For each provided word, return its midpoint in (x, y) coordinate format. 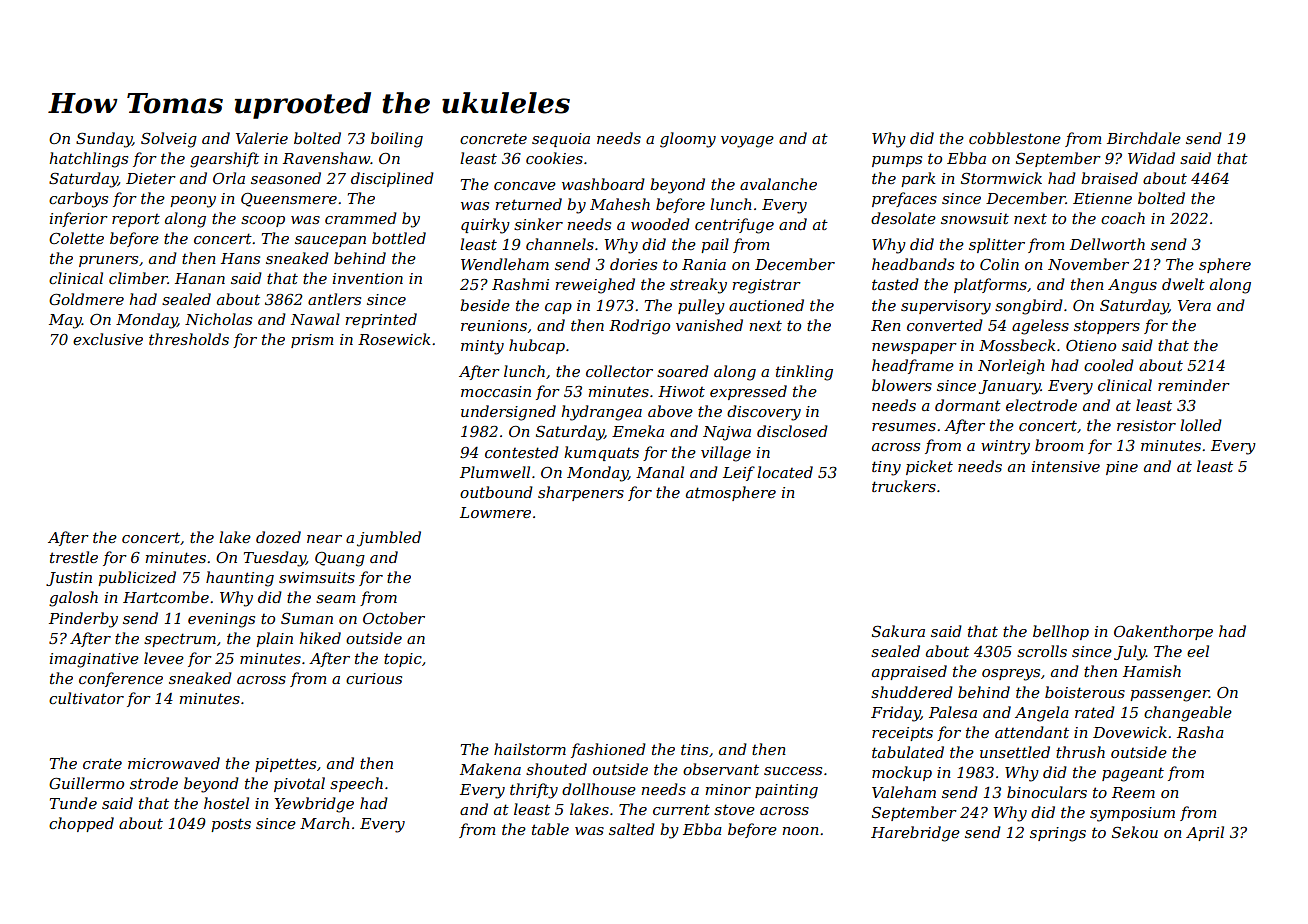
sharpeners (581, 493)
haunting (240, 579)
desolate (903, 218)
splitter (997, 245)
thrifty (534, 791)
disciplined (392, 179)
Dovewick (1130, 732)
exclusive (108, 339)
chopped (81, 824)
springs (1058, 834)
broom (1059, 445)
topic (403, 660)
